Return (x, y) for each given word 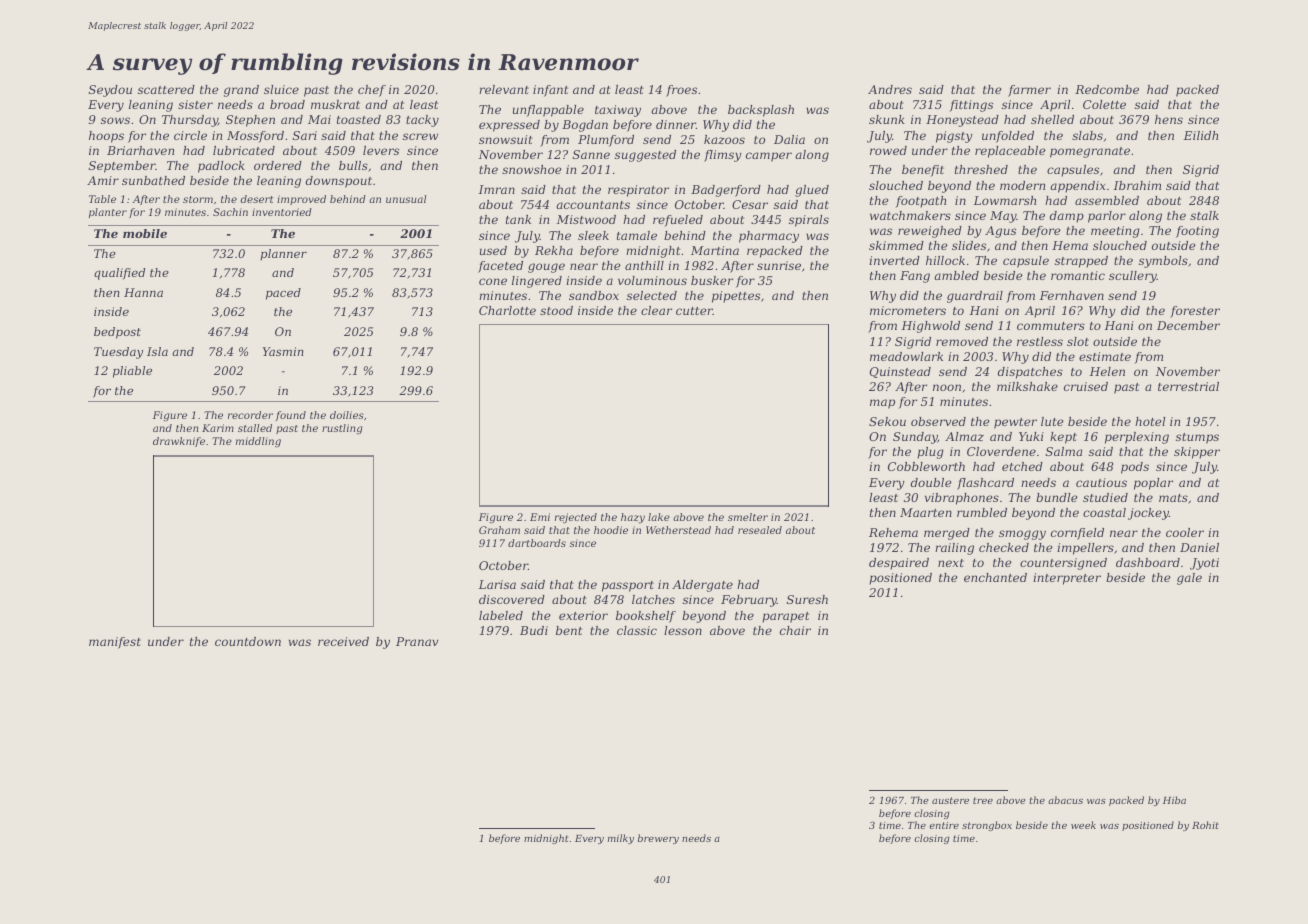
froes (681, 91)
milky (621, 839)
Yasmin (283, 351)
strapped (1081, 262)
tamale (637, 235)
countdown (248, 641)
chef (372, 91)
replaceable (1010, 152)
